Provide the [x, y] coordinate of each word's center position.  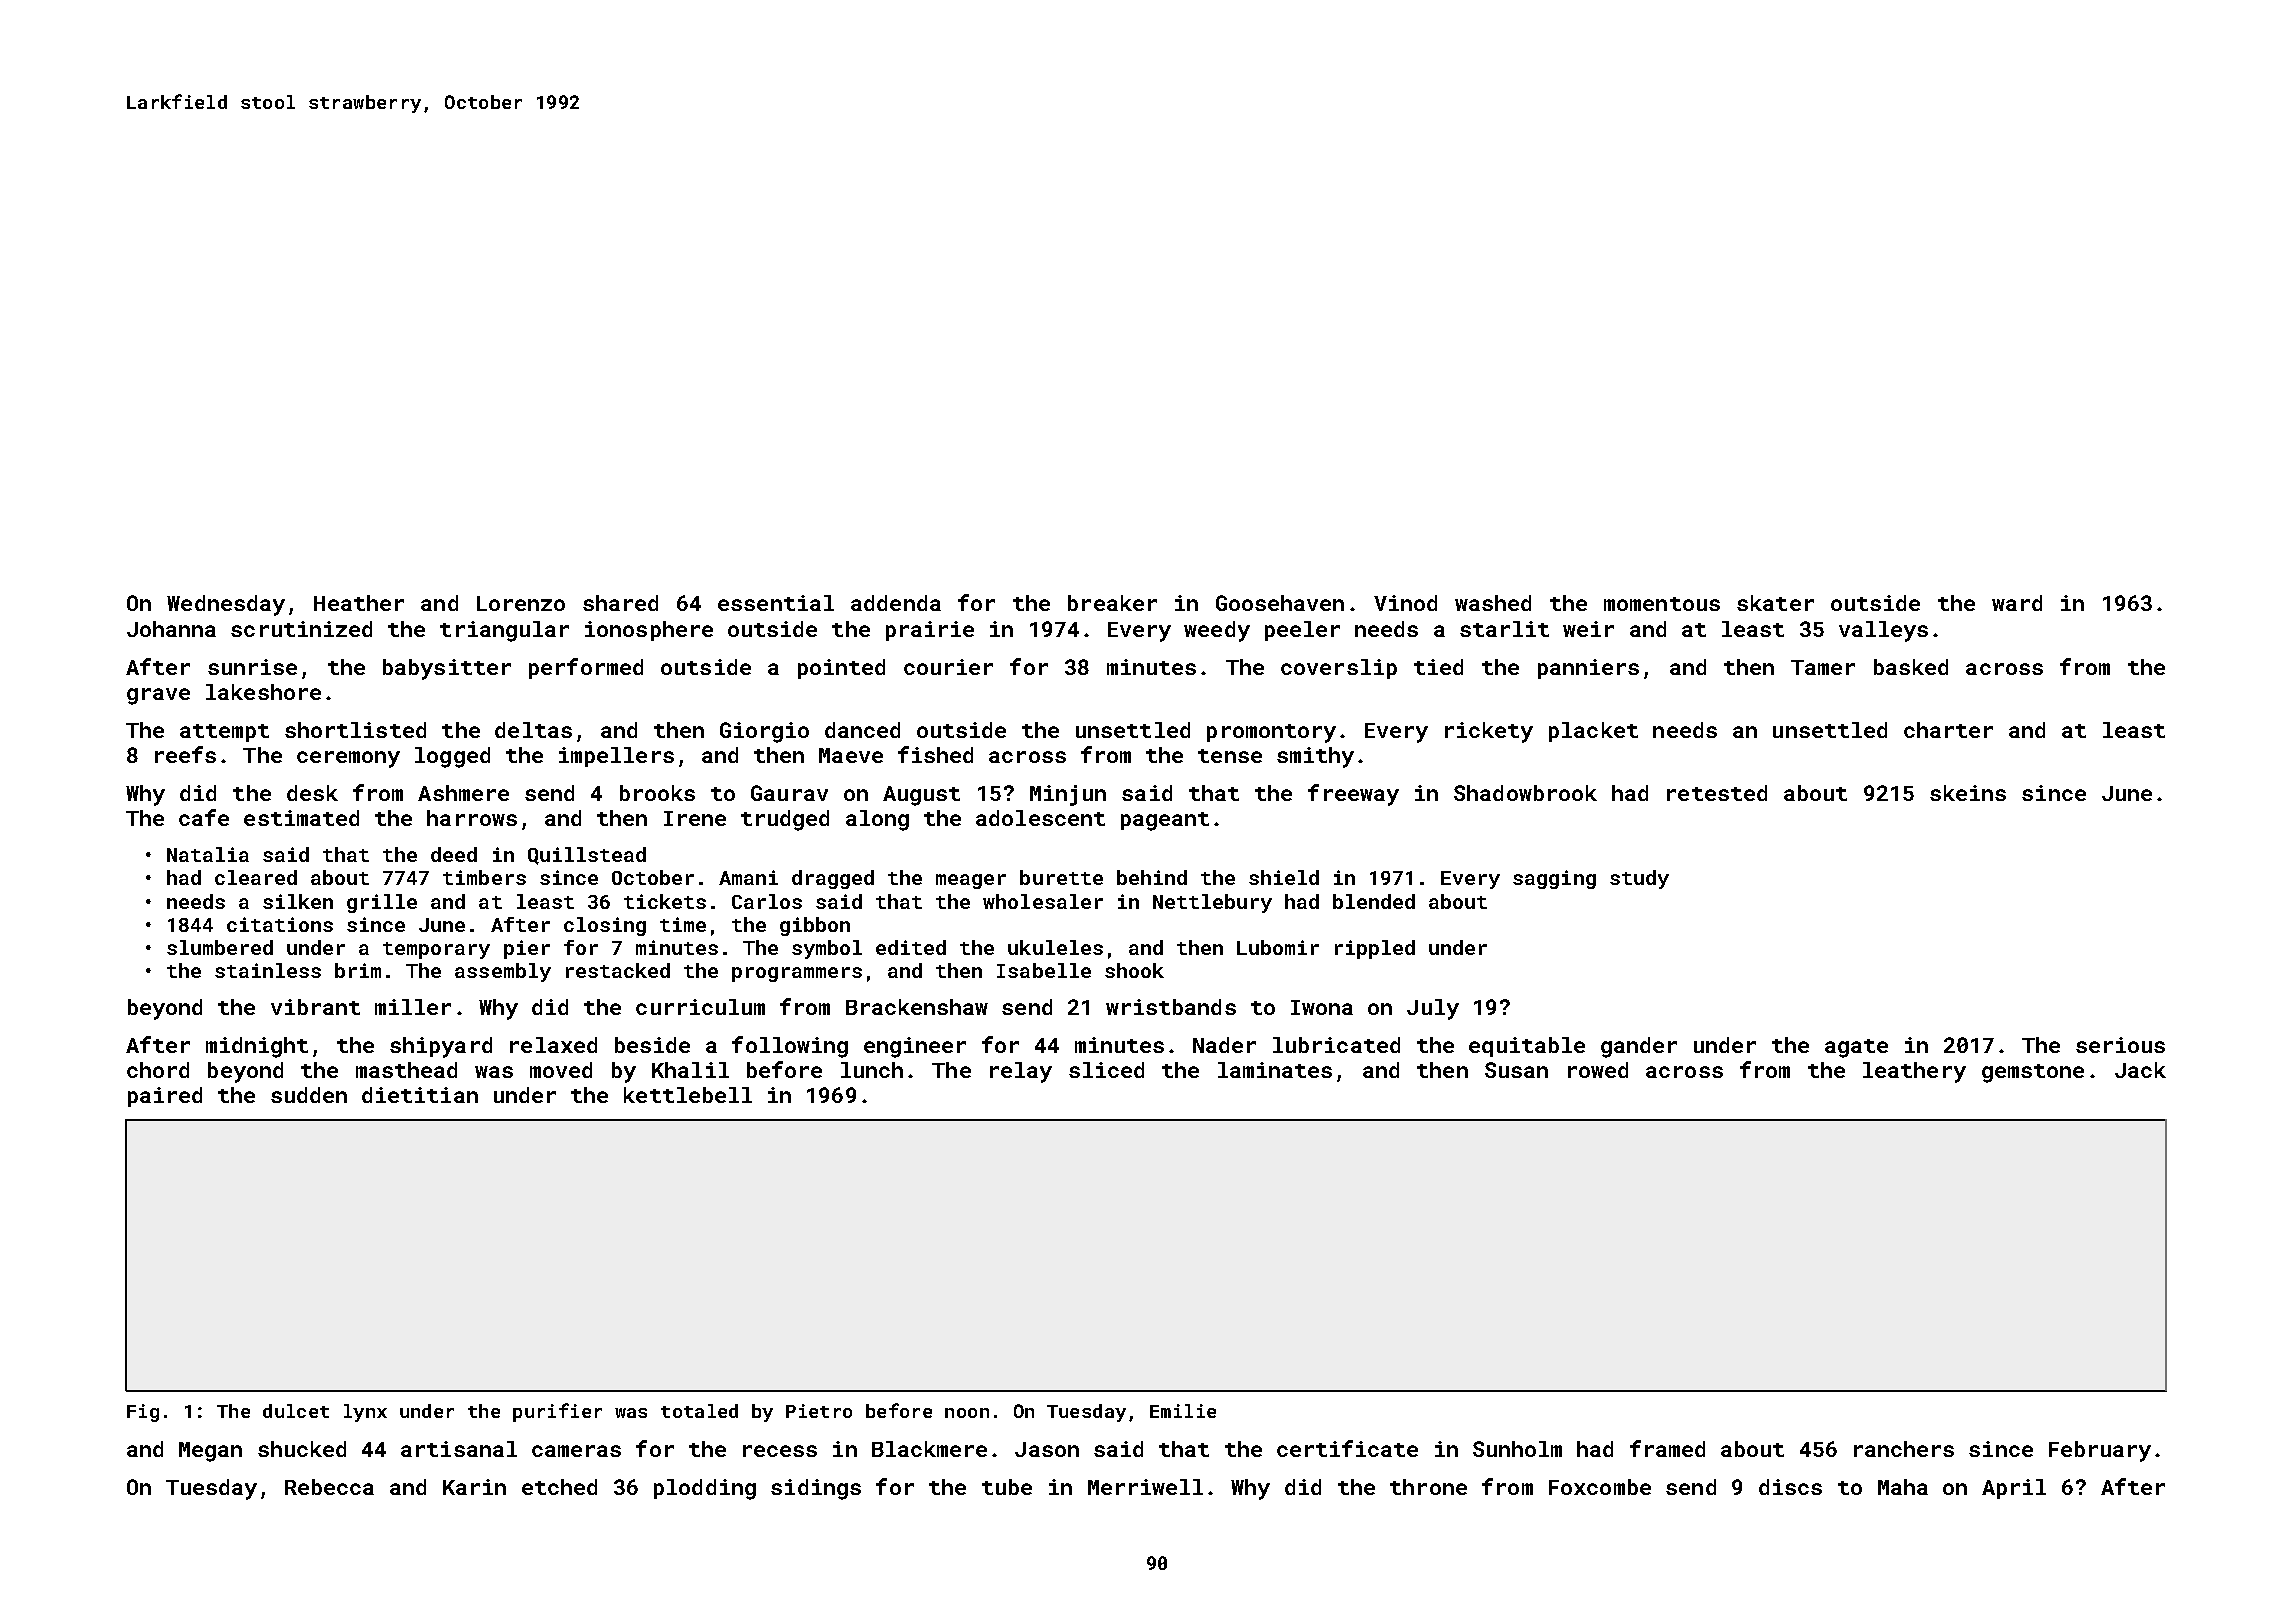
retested [1717, 793]
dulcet [296, 1411]
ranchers [1904, 1449]
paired [165, 1097]
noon [967, 1413]
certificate [1347, 1448]
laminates [1275, 1070]
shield [1284, 877]
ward [2017, 603]
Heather [359, 603]
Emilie [1183, 1411]
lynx [365, 1413]
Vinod [1405, 603]
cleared [256, 877]
